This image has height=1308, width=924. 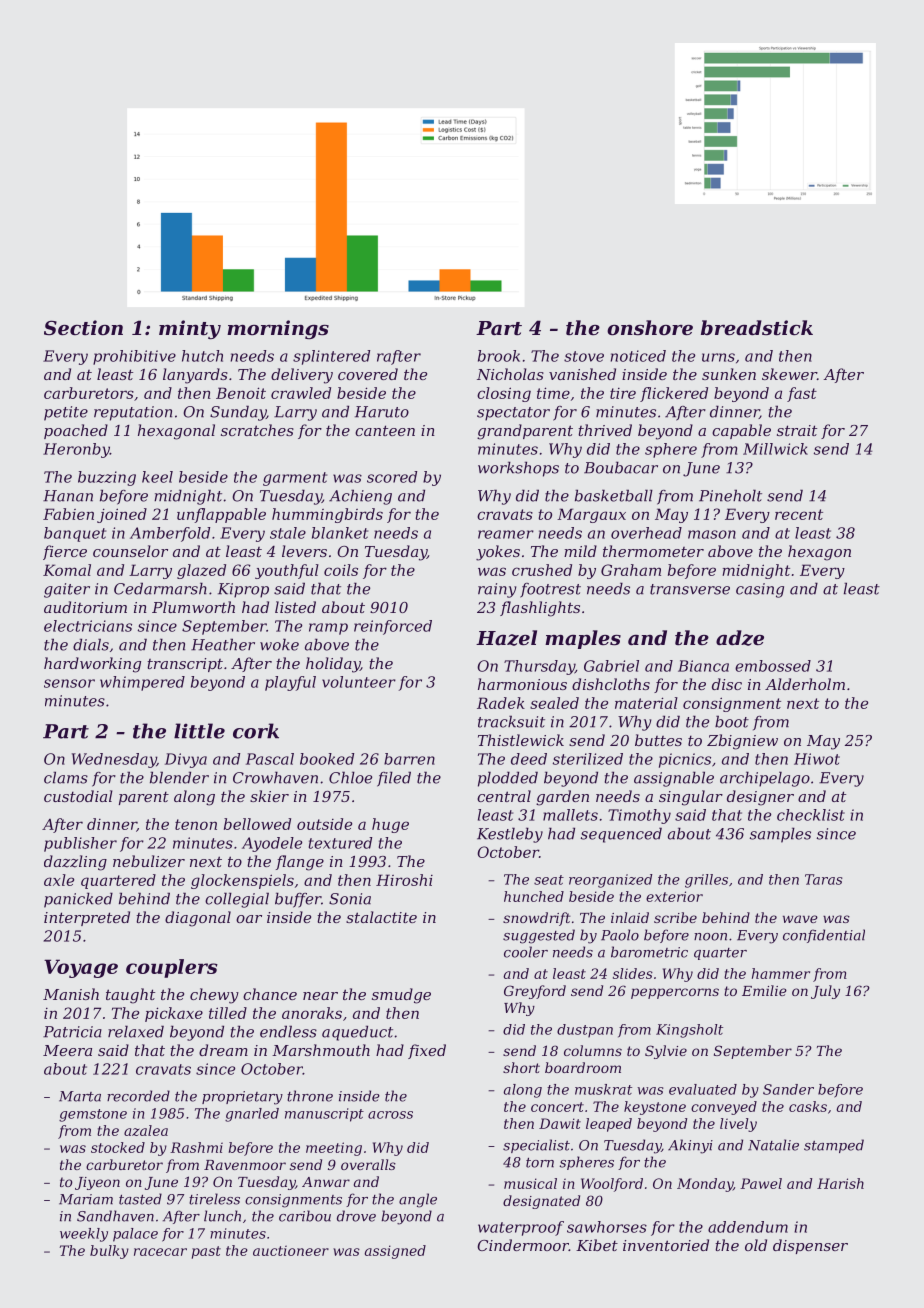 What do you see at coordinates (718, 357) in the image?
I see `urns` at bounding box center [718, 357].
